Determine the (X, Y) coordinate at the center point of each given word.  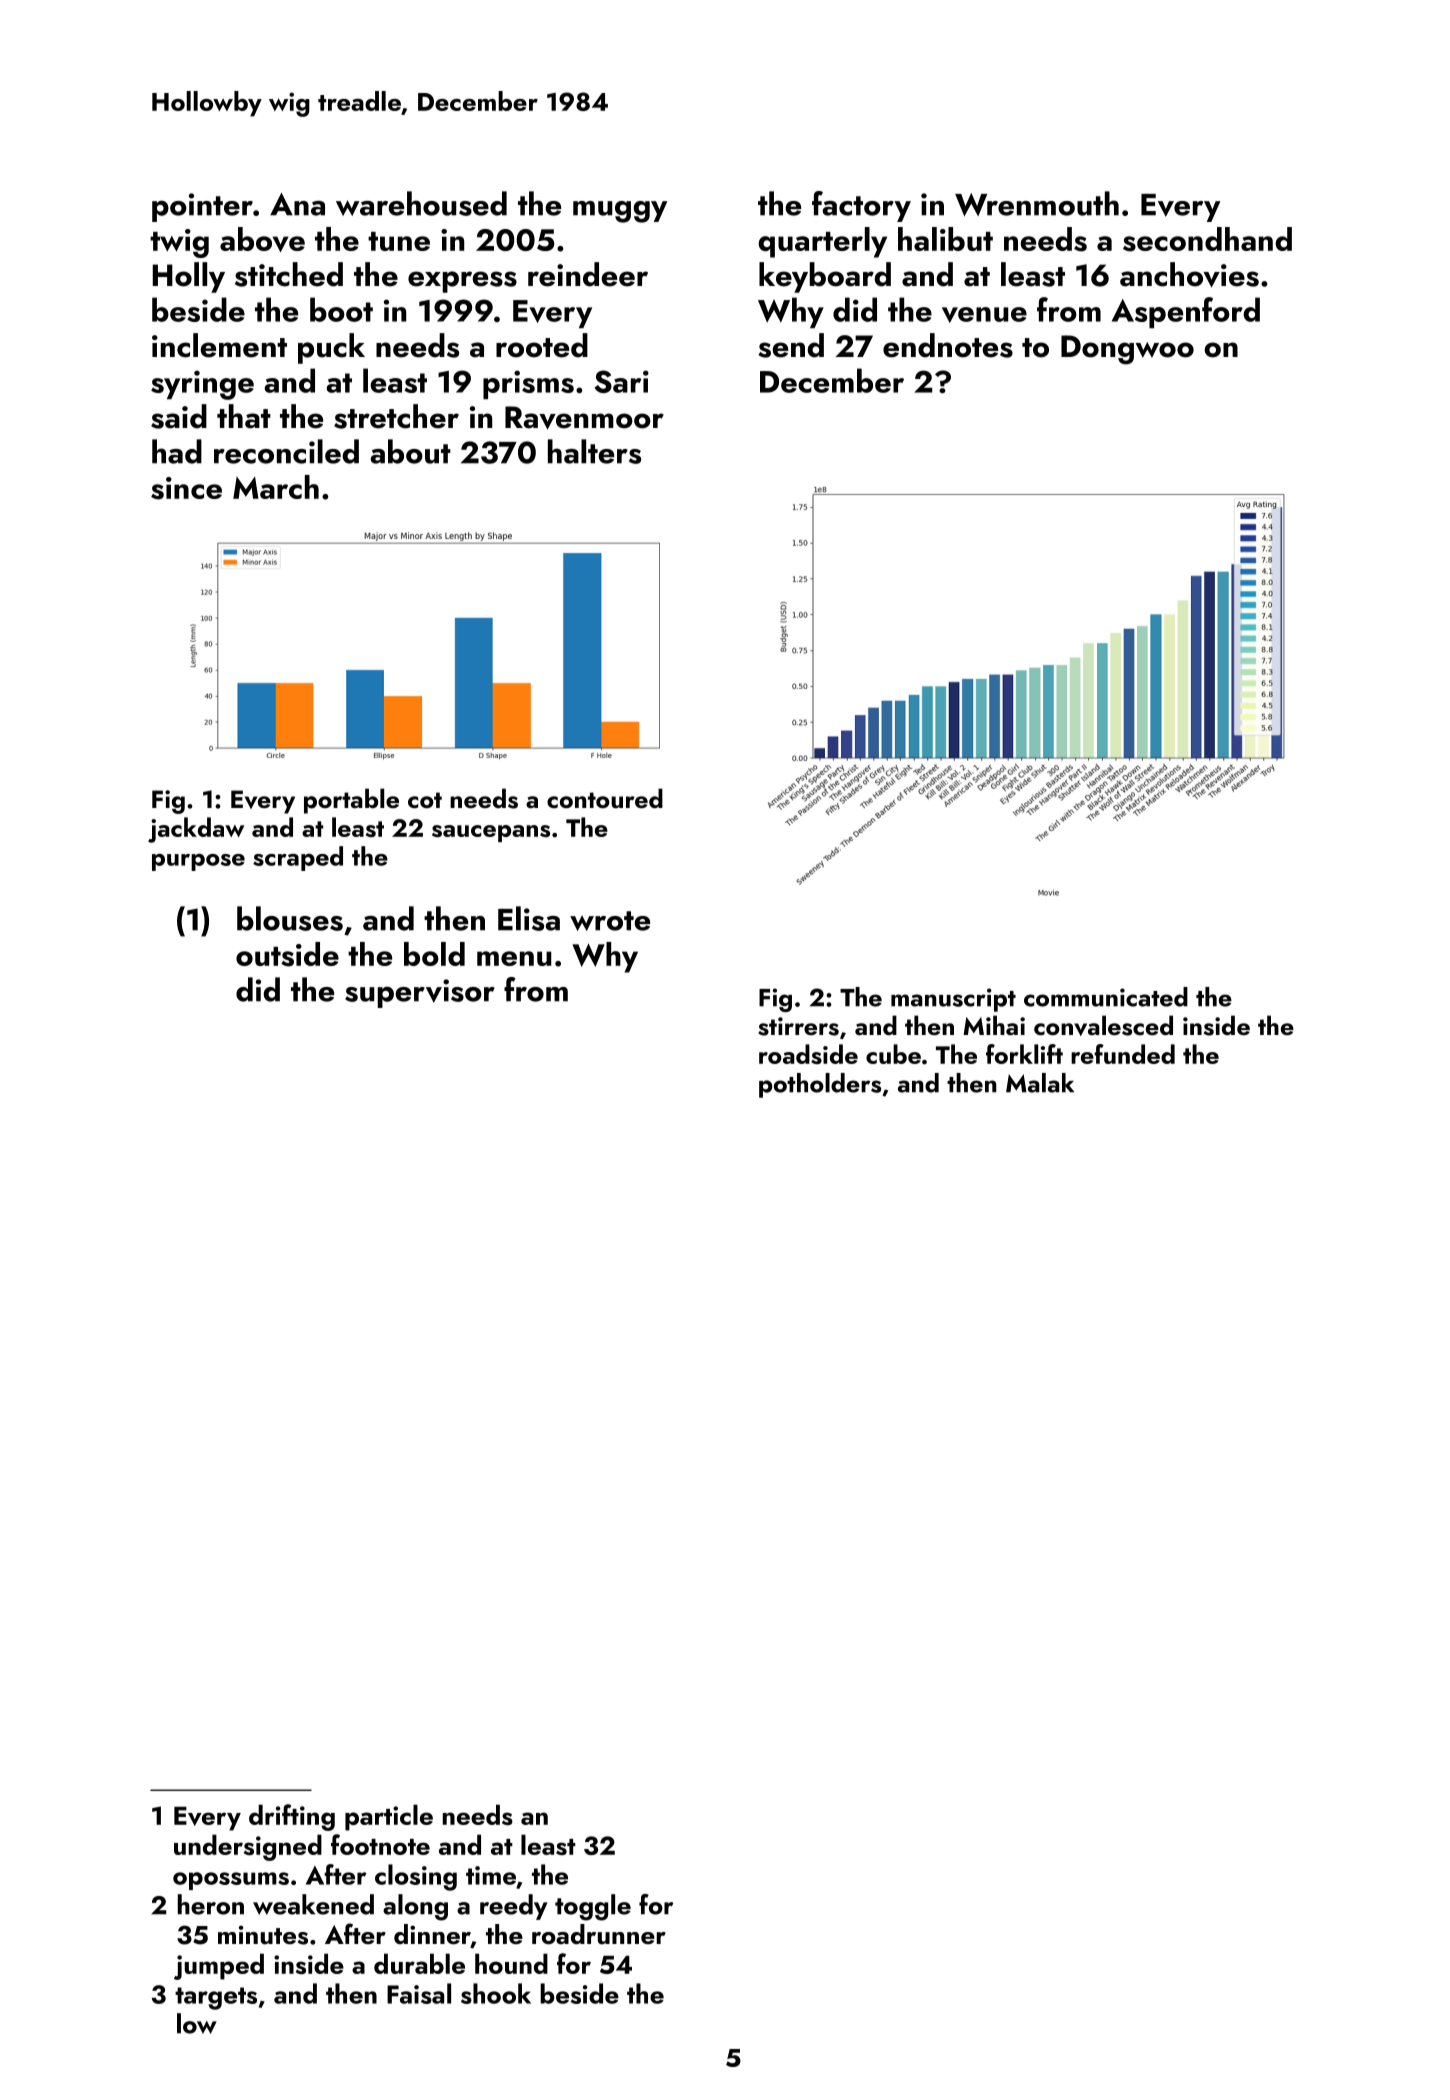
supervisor (420, 993)
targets (216, 1998)
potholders (820, 1085)
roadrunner (599, 1934)
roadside (808, 1054)
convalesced (1103, 1025)
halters (594, 451)
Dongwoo (1127, 350)
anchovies (1189, 274)
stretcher (396, 416)
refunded (1123, 1054)
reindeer (588, 274)
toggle (593, 1907)
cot (425, 800)
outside (287, 954)
